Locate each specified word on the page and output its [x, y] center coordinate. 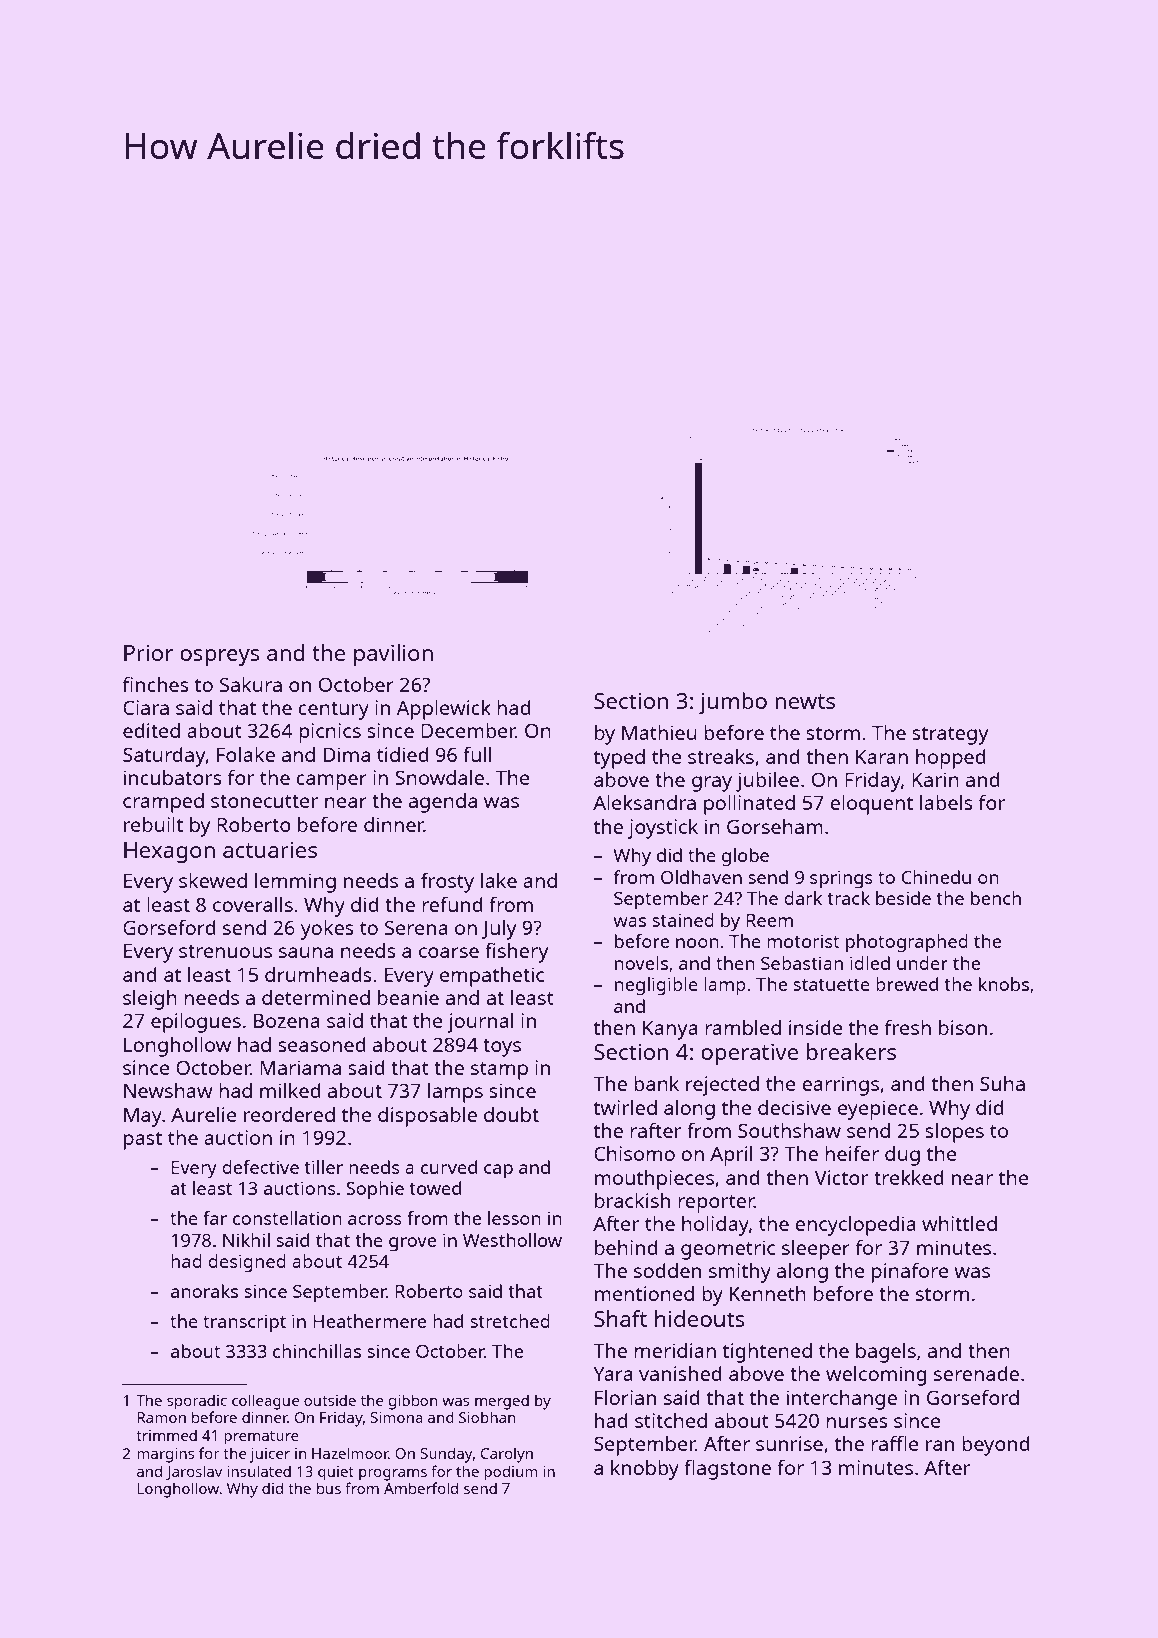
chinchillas [317, 1351]
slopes [954, 1133]
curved [449, 1167]
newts [805, 701]
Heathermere [369, 1321]
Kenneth [768, 1293]
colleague [265, 1402]
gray [712, 784]
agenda [443, 803]
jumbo [733, 703]
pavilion [393, 655]
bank [656, 1083]
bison [963, 1027]
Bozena [287, 1020]
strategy [950, 736]
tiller [324, 1167]
